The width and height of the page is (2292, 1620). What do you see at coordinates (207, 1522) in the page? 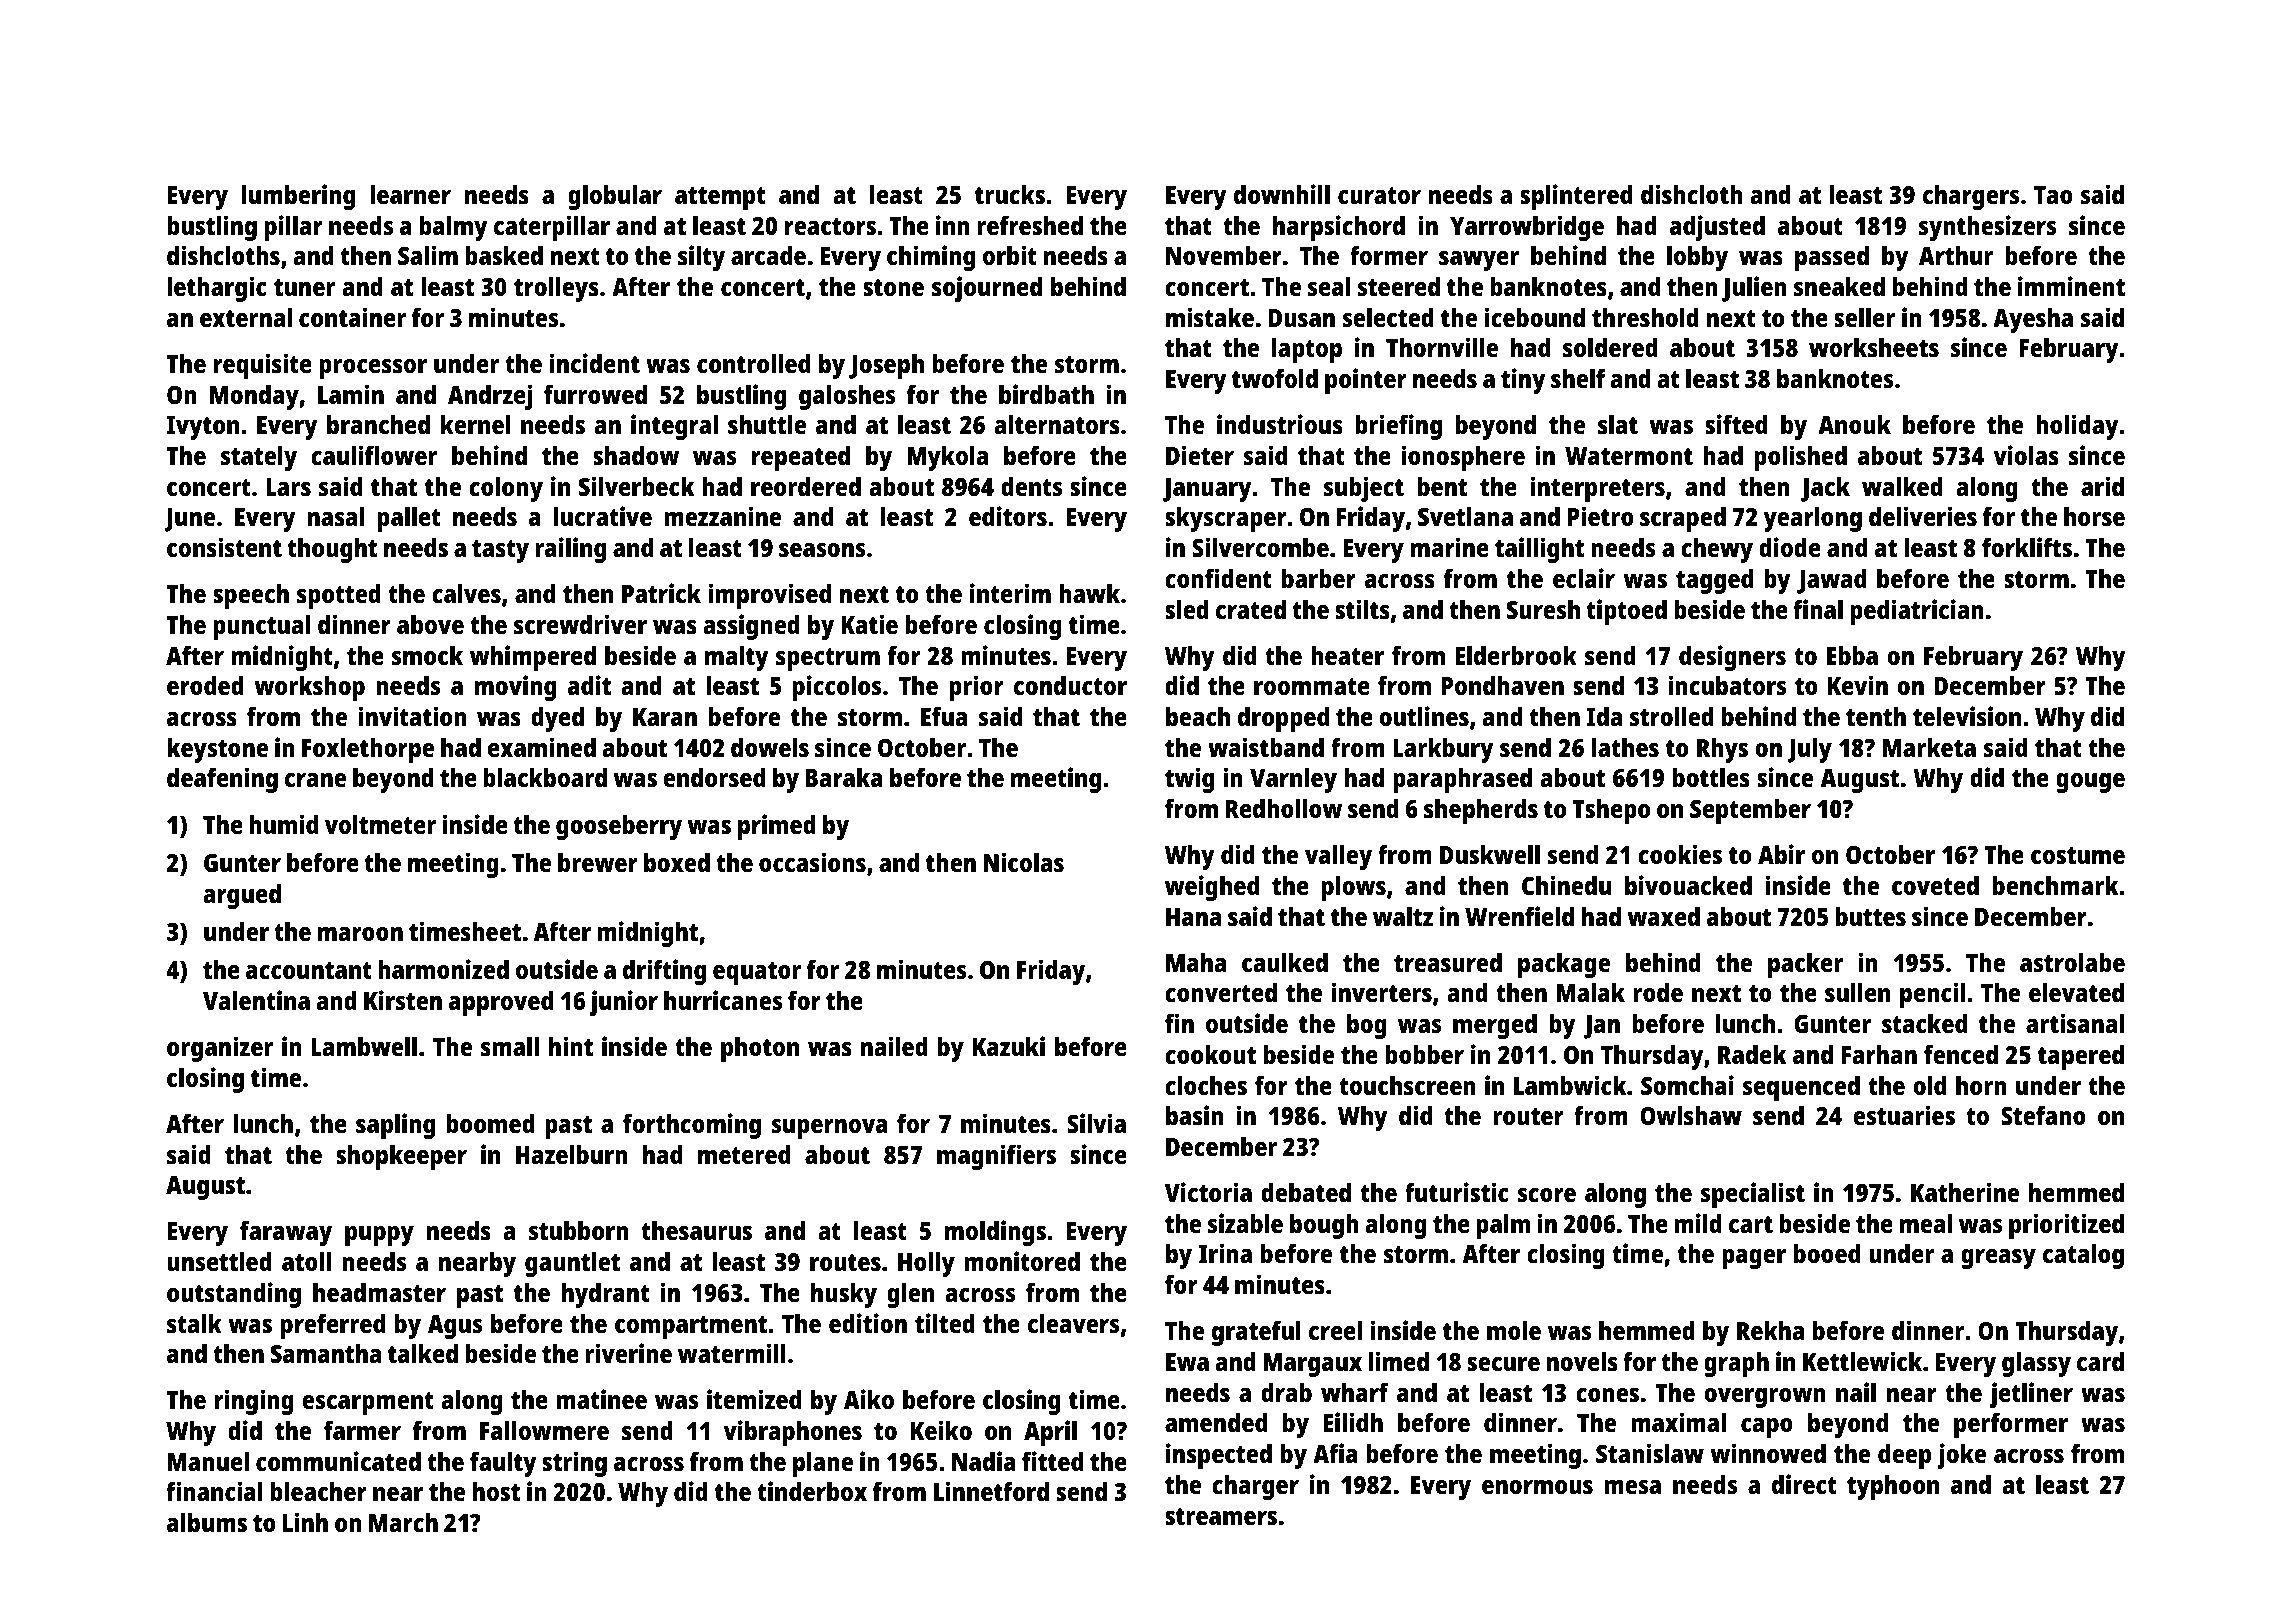
I see `albums` at bounding box center [207, 1522].
